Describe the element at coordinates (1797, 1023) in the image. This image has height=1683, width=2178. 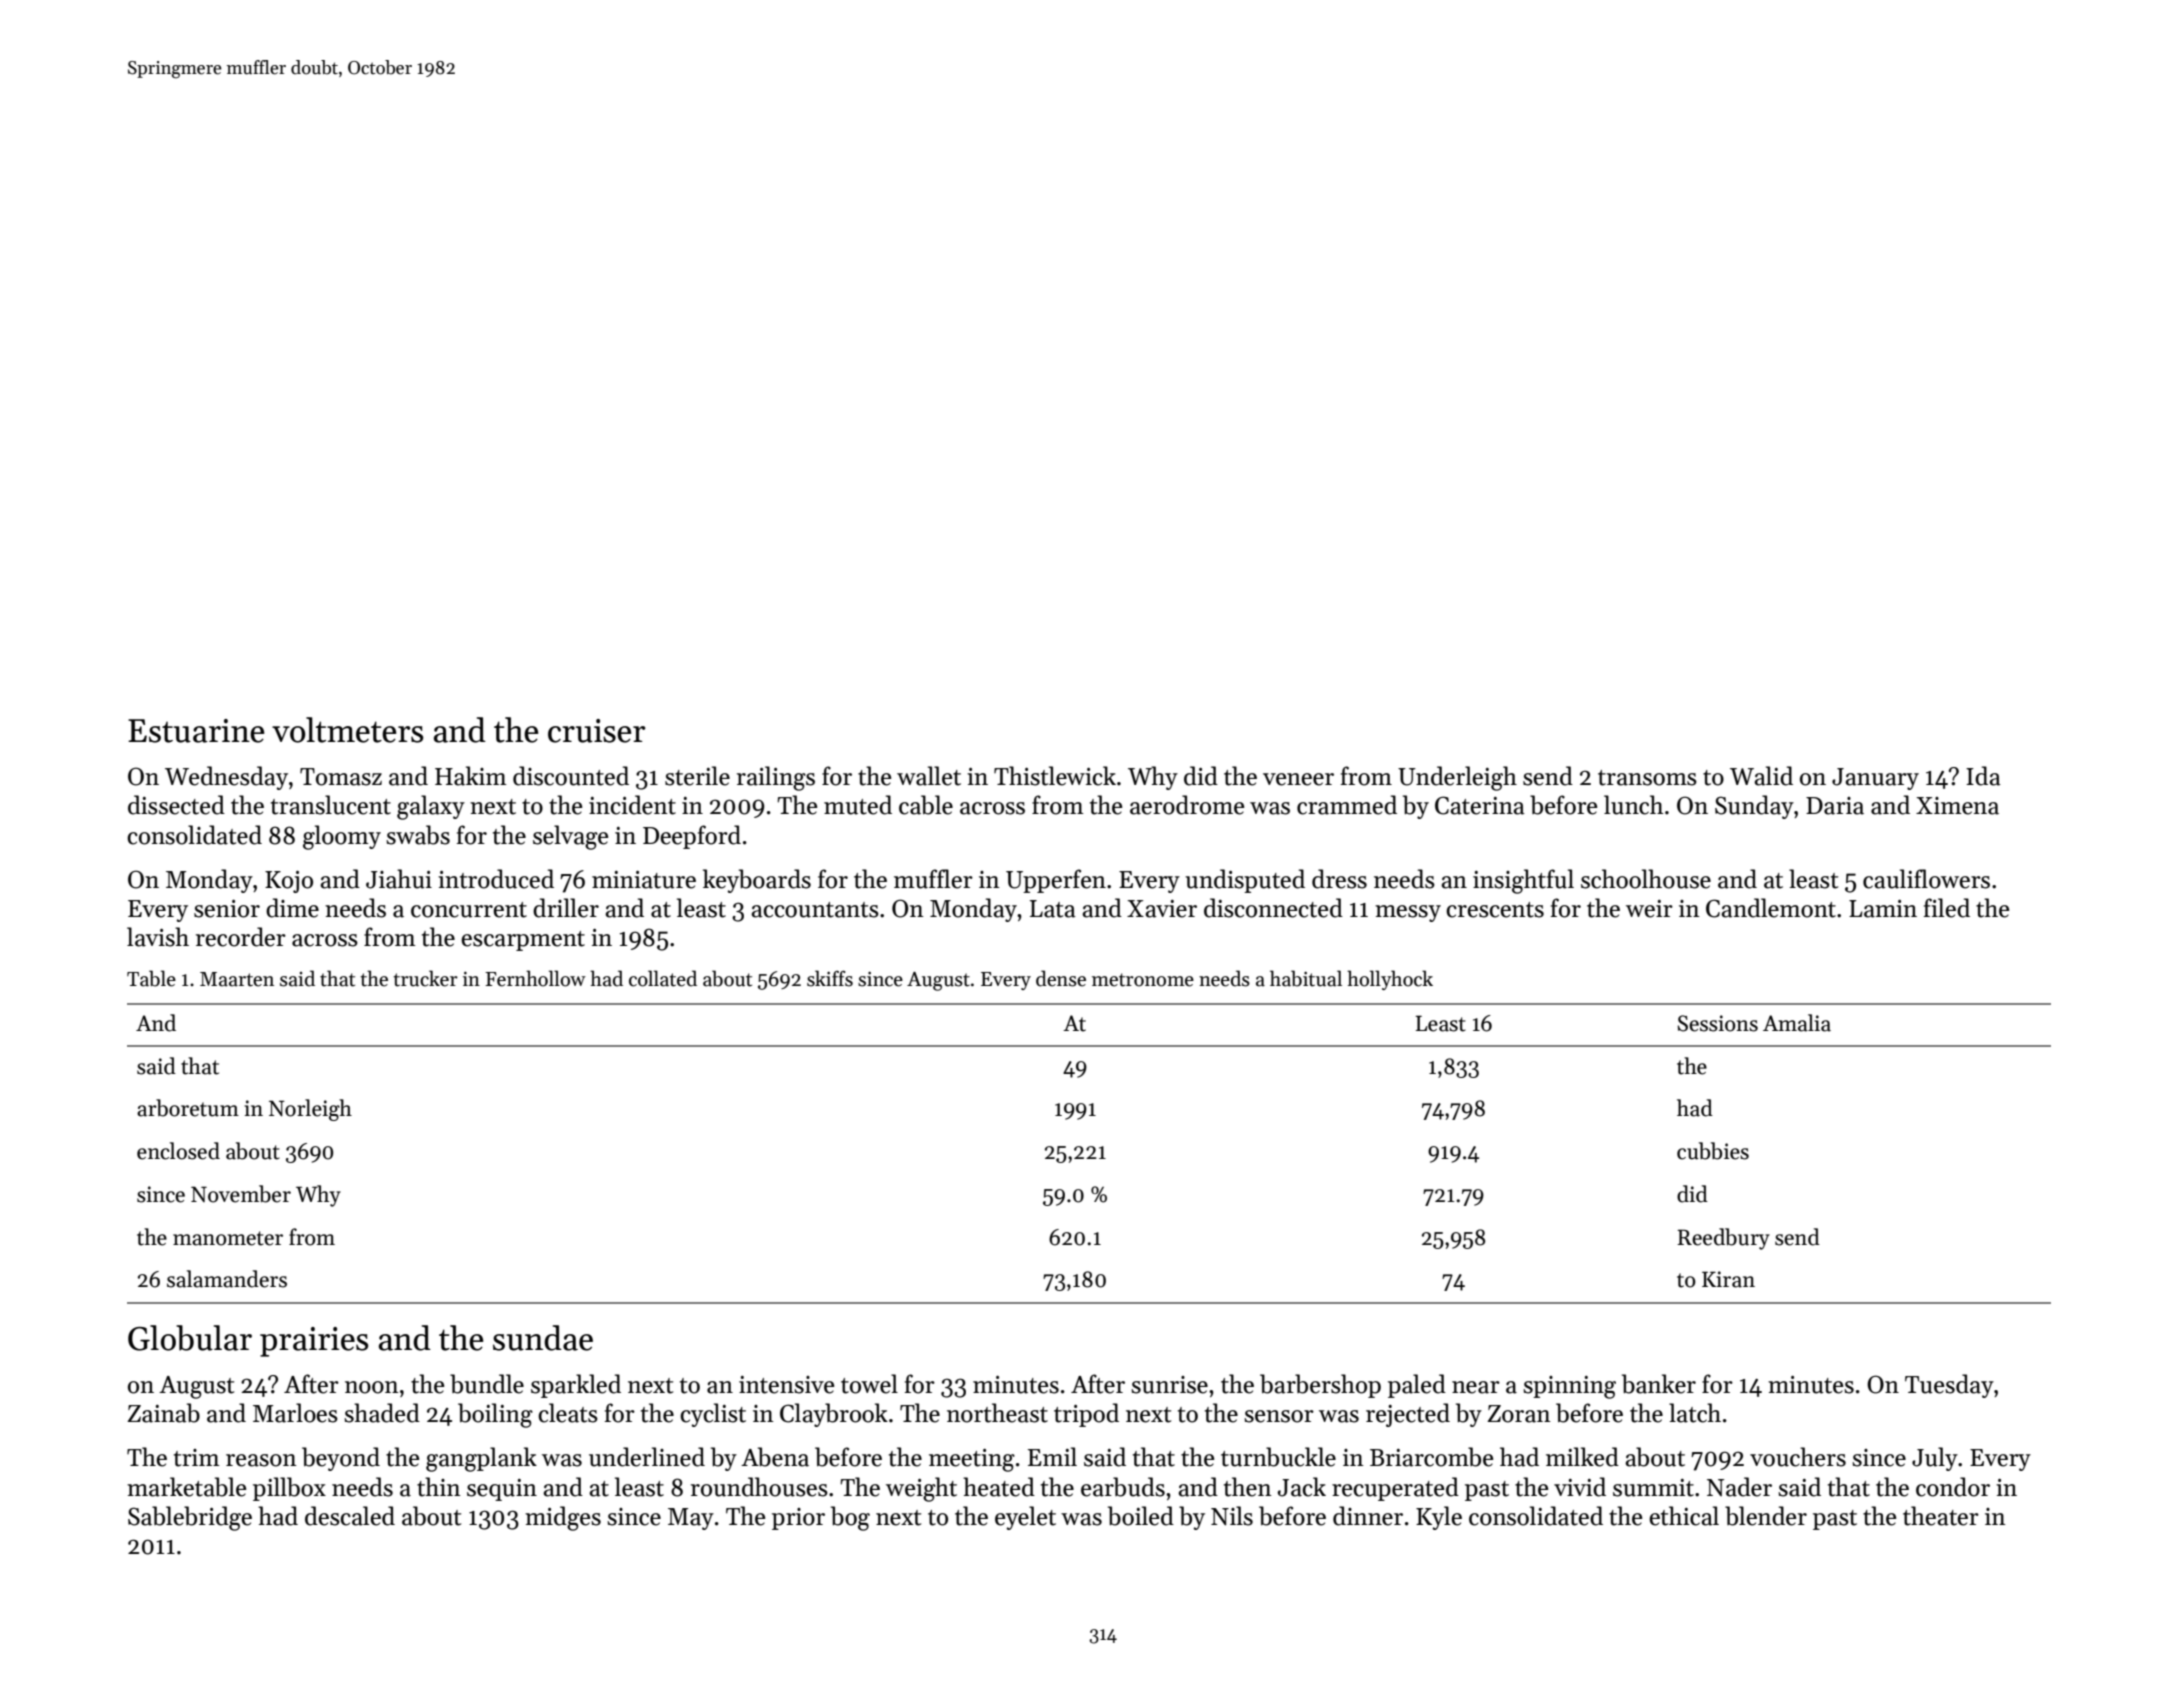
I see `Amalia` at that location.
